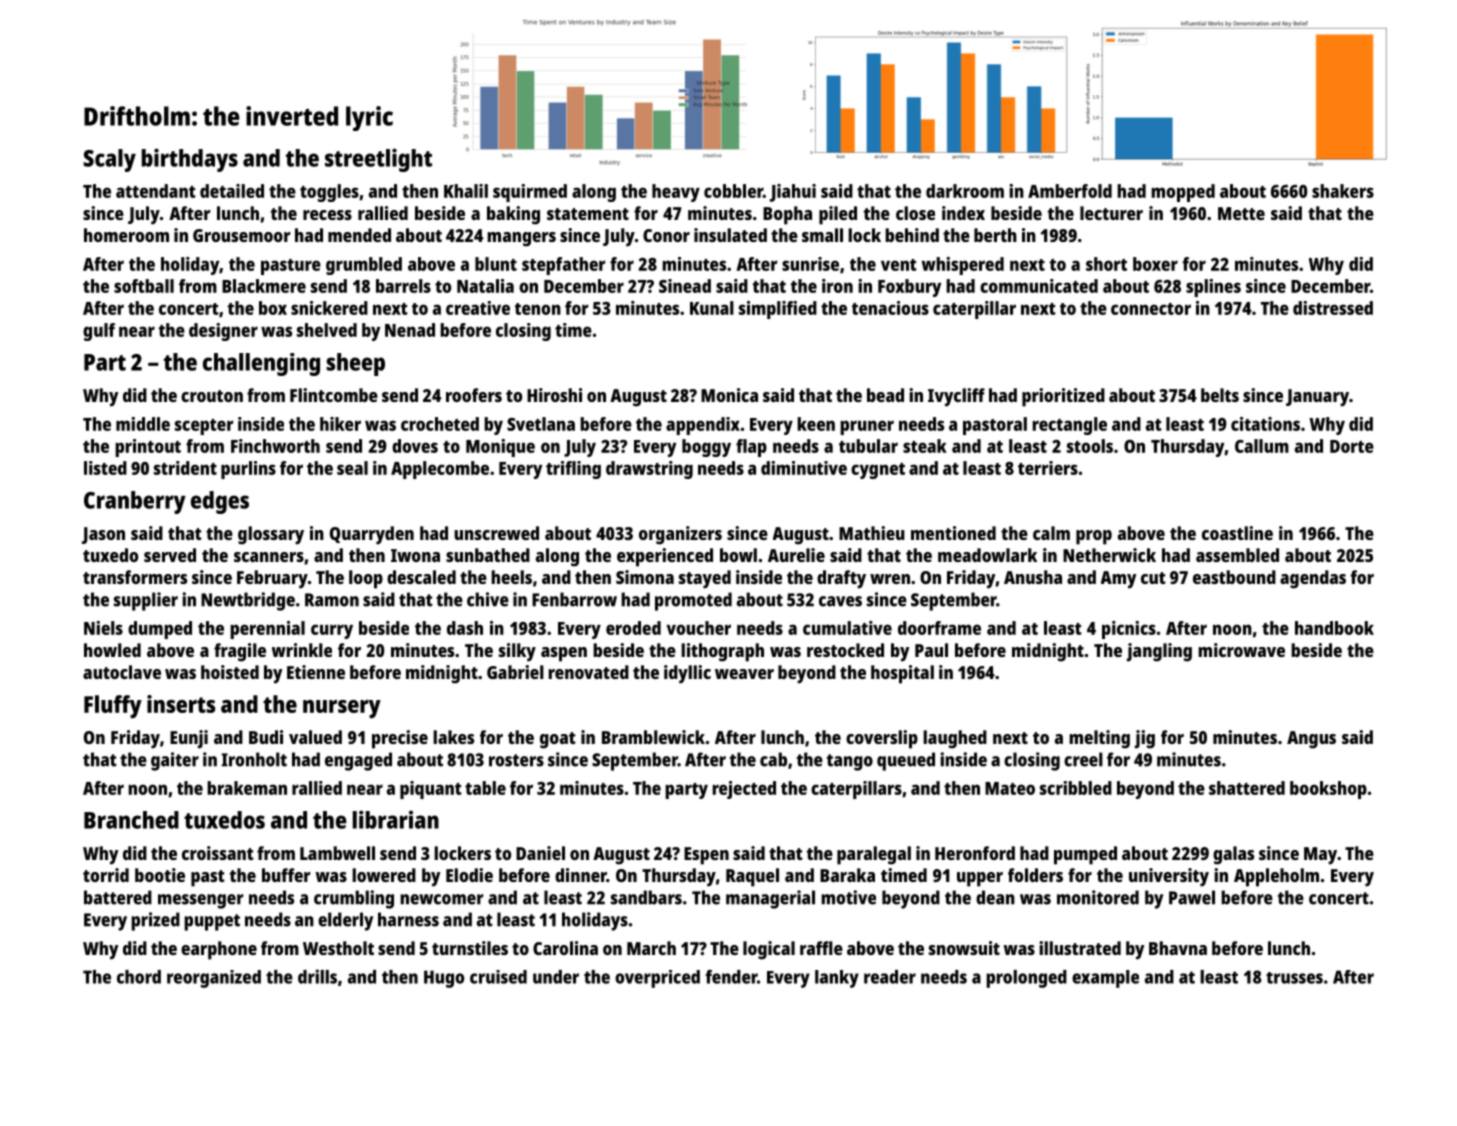 This screenshot has height=1126, width=1457. I want to click on raffle, so click(821, 948).
